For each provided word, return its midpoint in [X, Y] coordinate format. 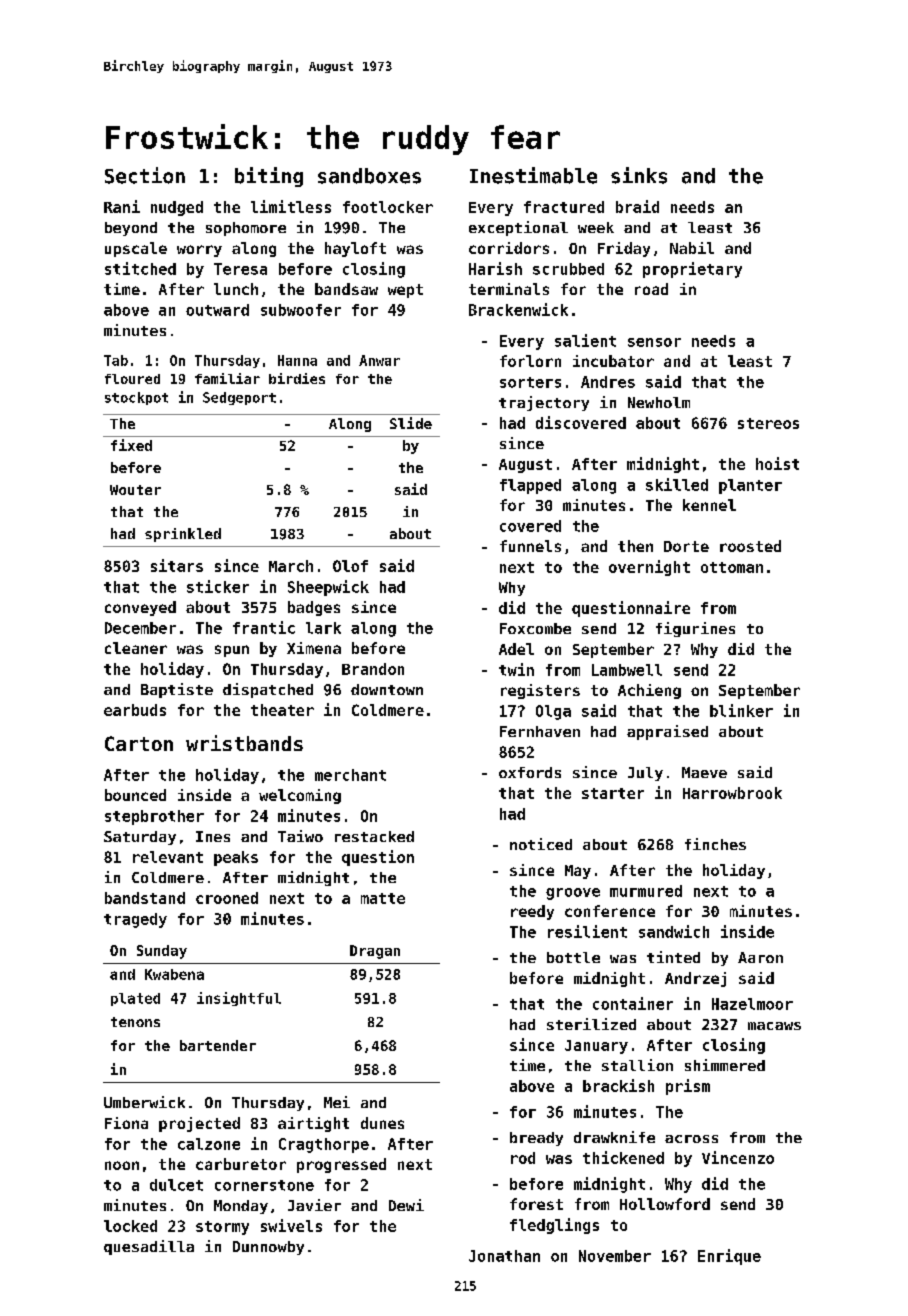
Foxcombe [535, 628]
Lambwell [627, 670]
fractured [564, 207]
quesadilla [149, 1247]
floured [132, 379]
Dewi [406, 1205]
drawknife [614, 1137]
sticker [218, 586]
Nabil [692, 248]
